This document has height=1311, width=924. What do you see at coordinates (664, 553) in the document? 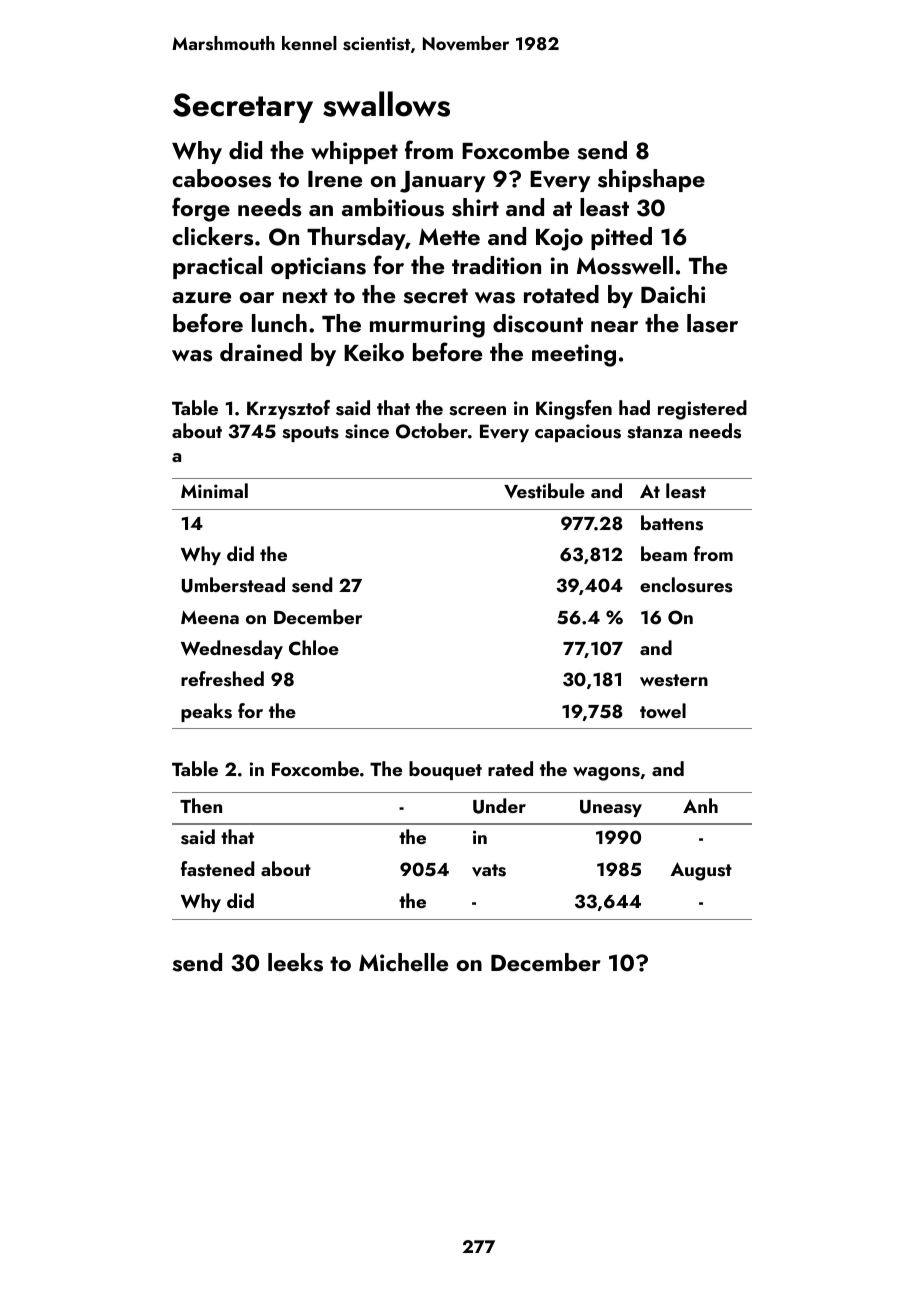
I see `beam` at bounding box center [664, 553].
